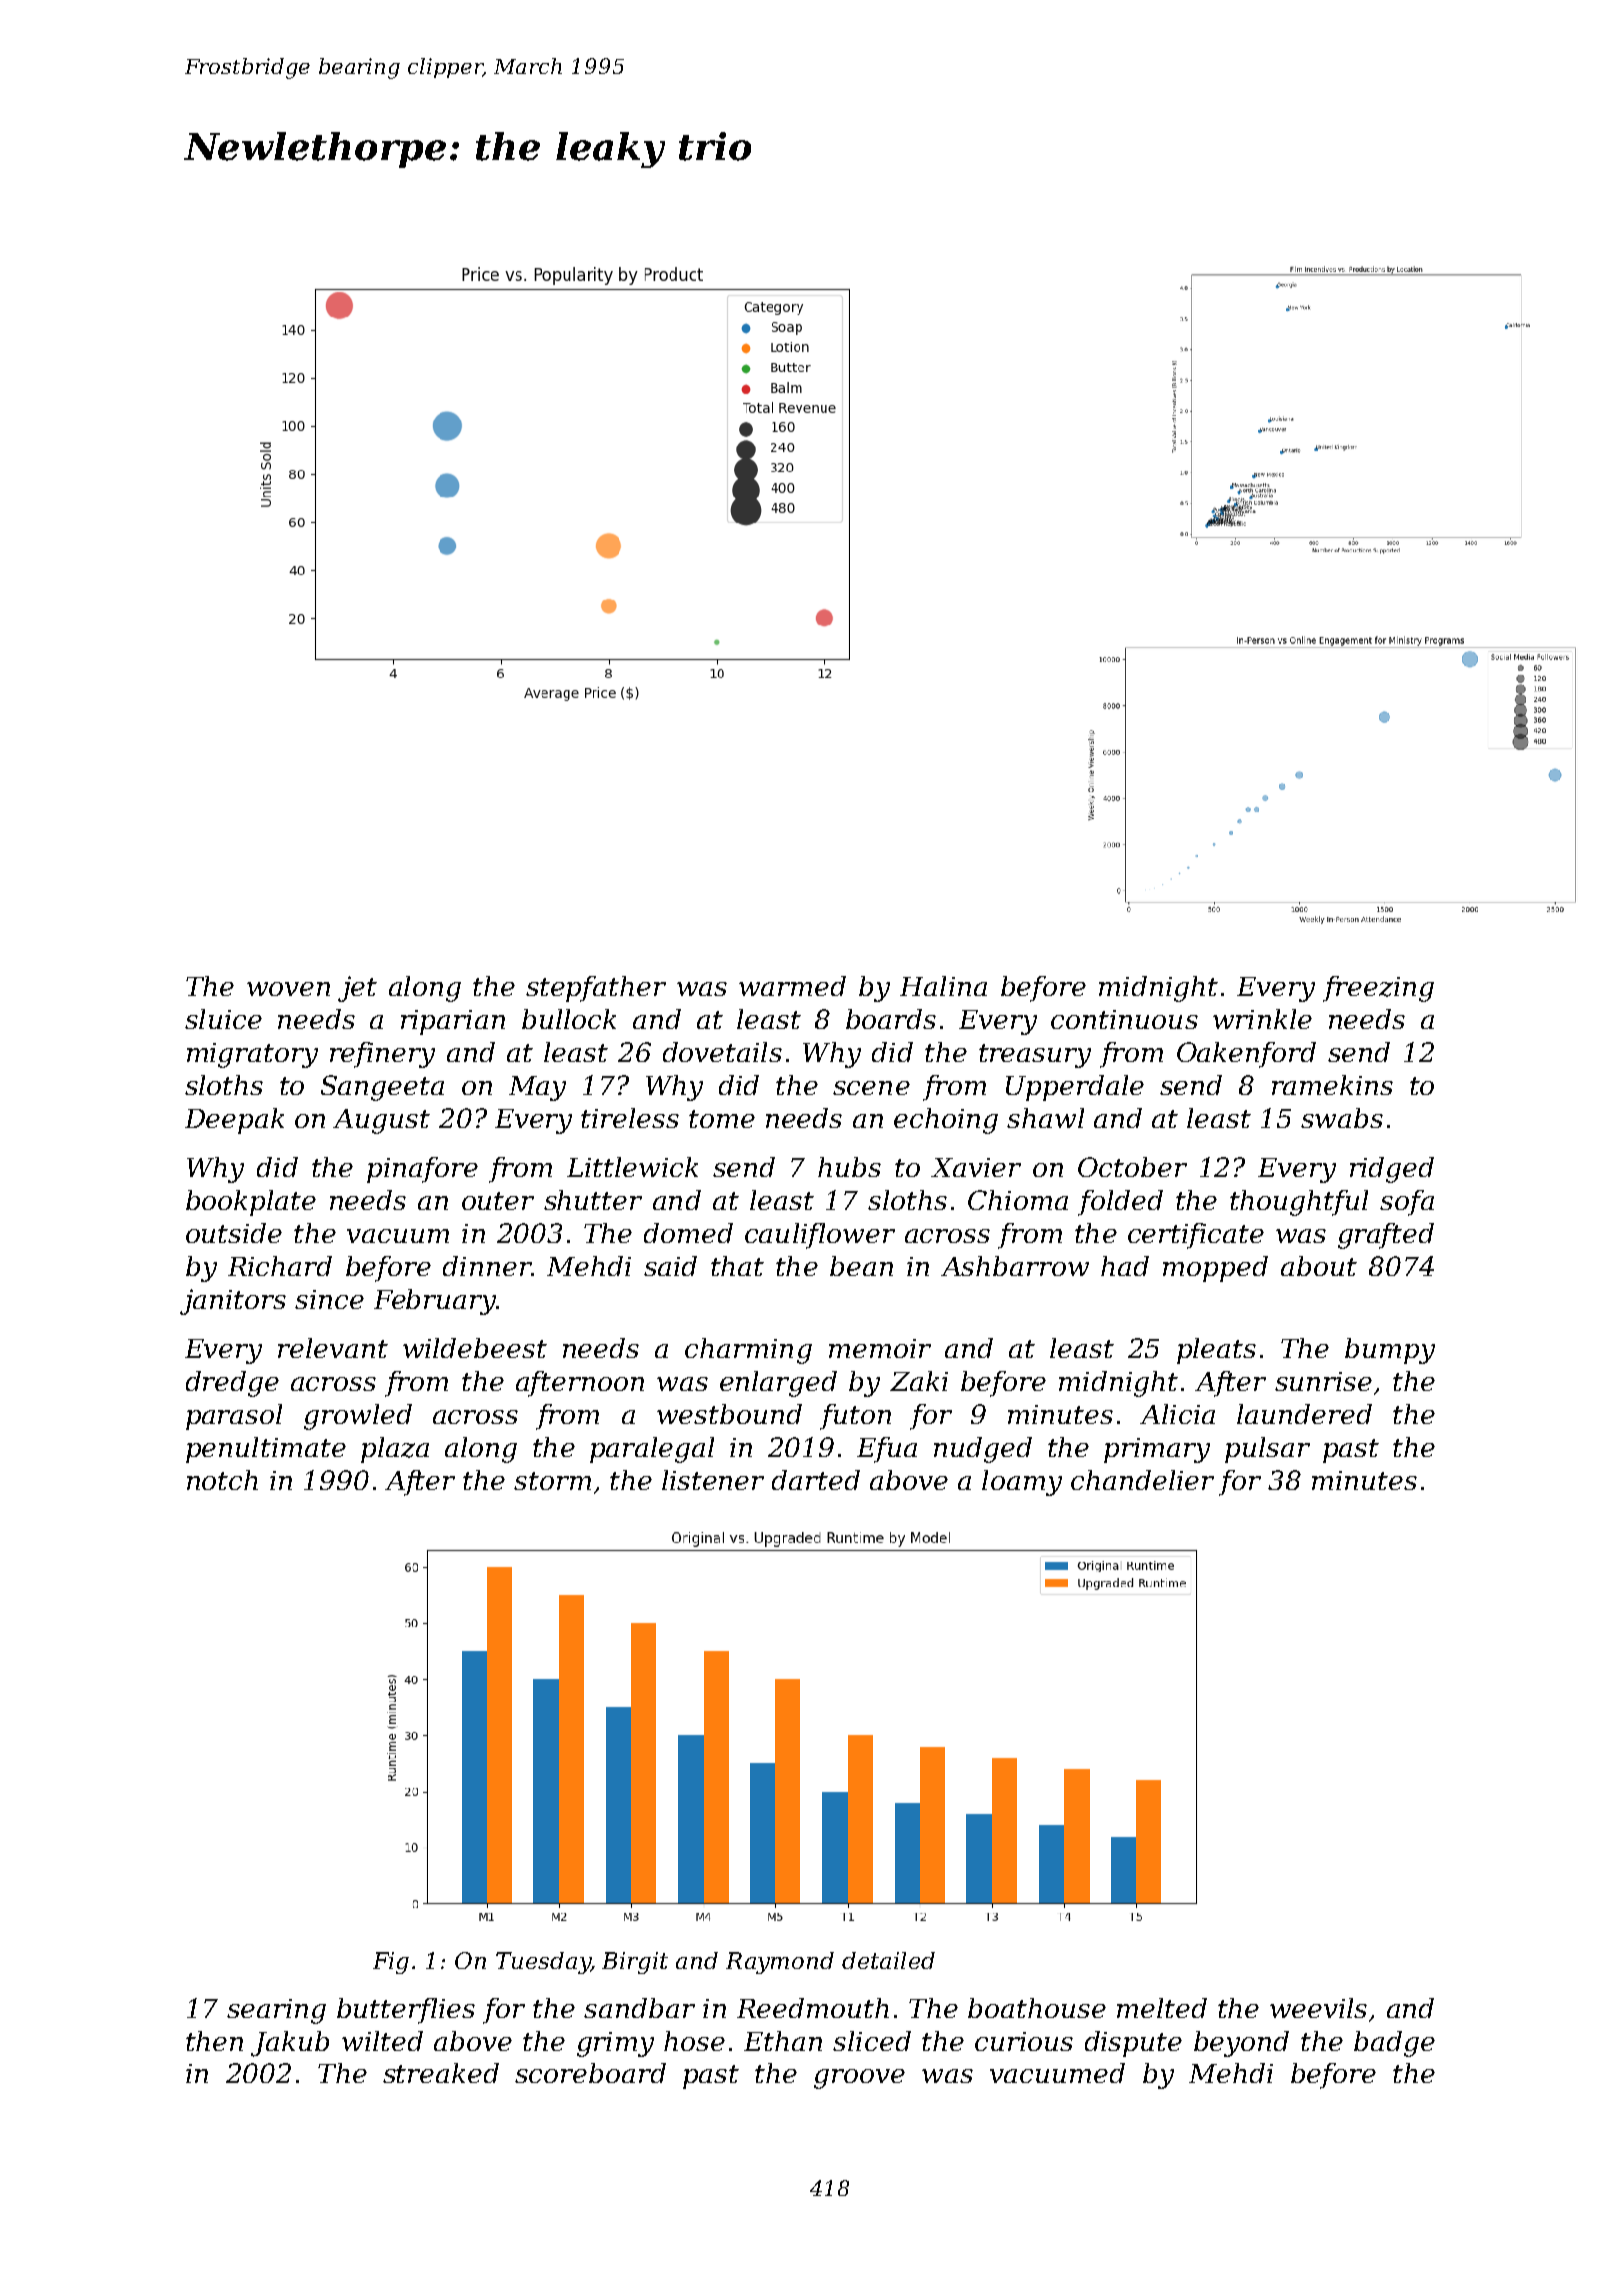  What do you see at coordinates (859, 2079) in the document?
I see `groove` at bounding box center [859, 2079].
